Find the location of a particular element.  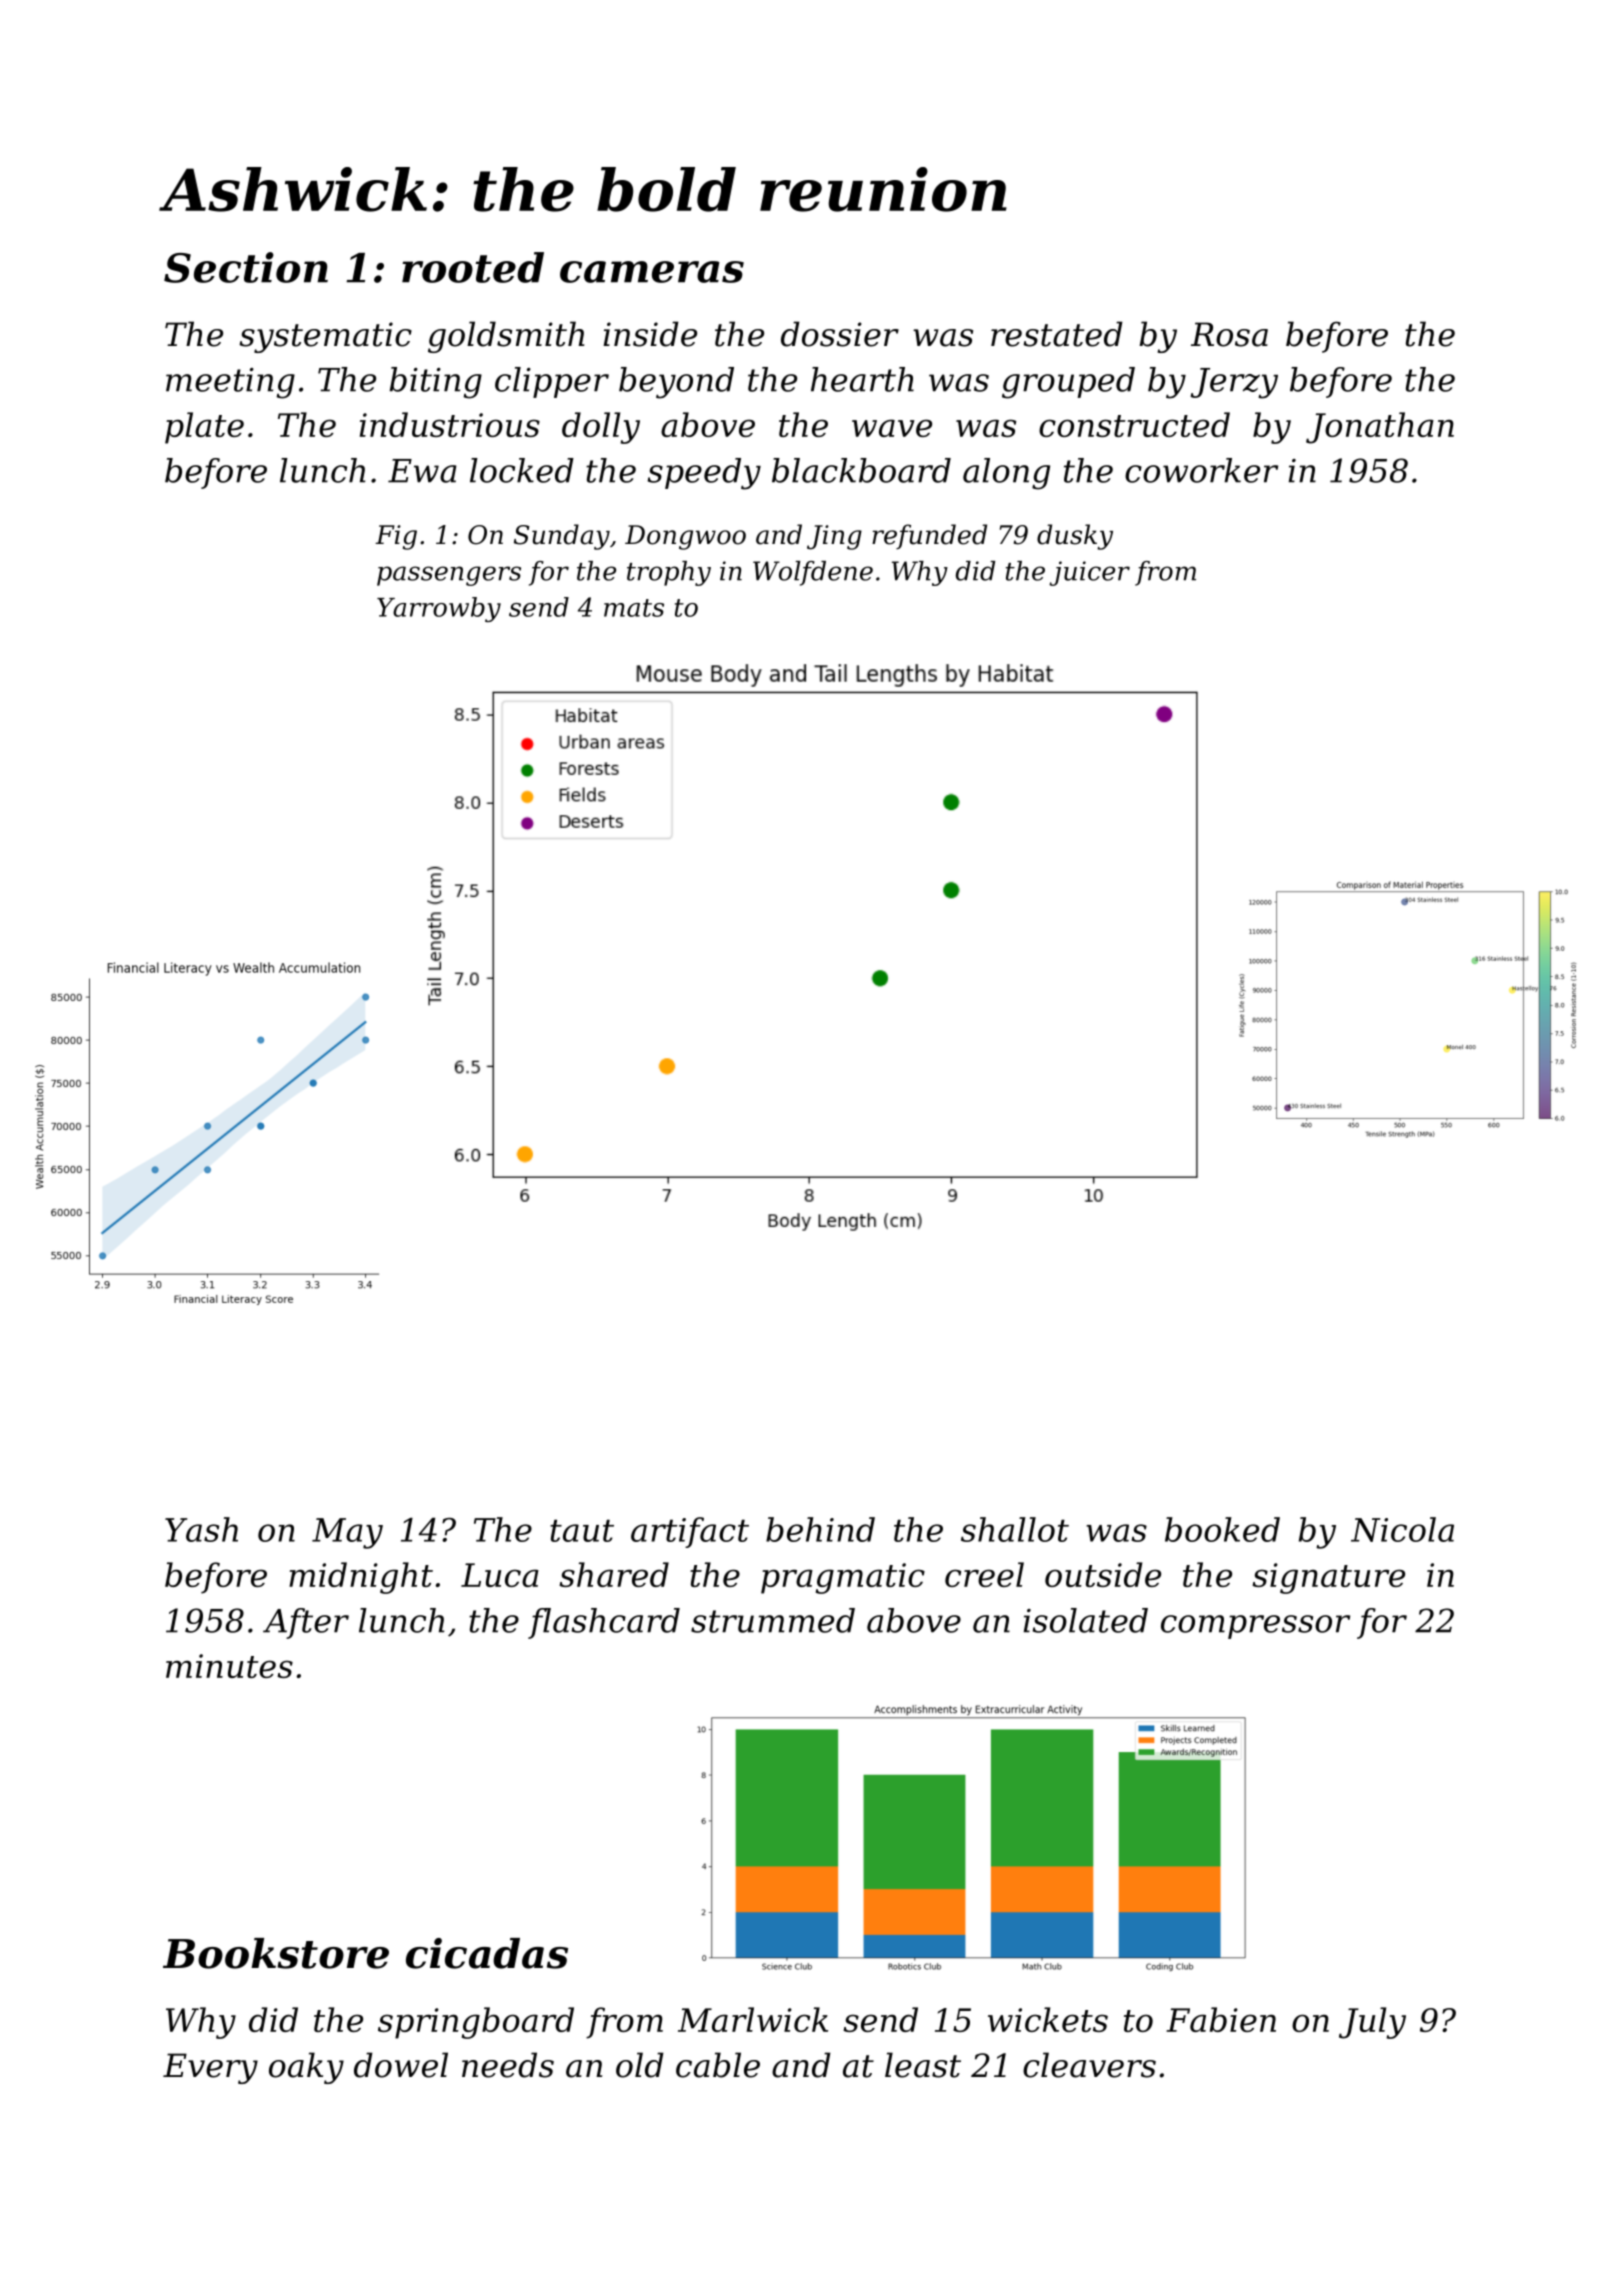

mats is located at coordinates (634, 608).
